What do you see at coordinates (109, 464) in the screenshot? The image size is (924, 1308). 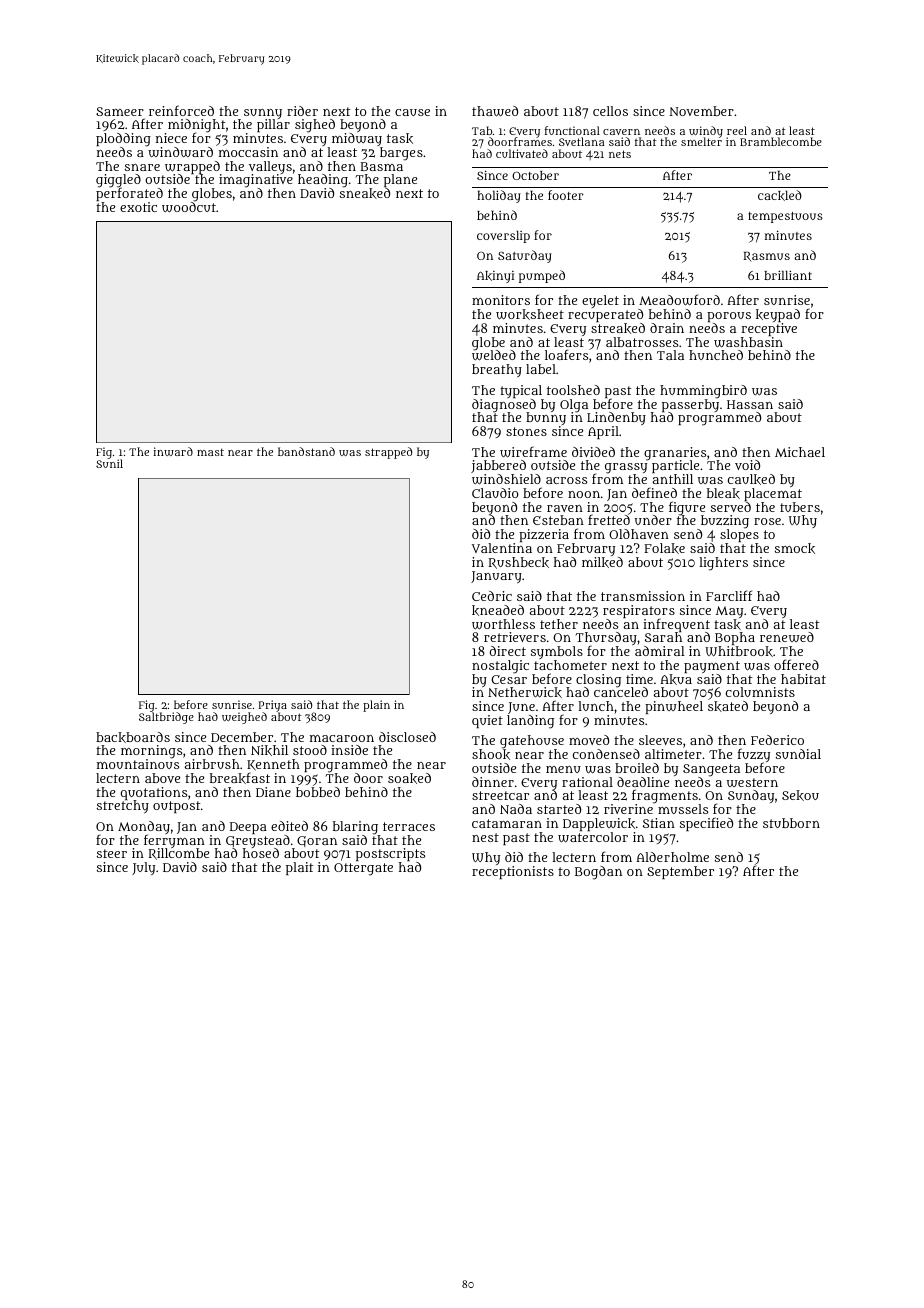 I see `Sunil` at bounding box center [109, 464].
